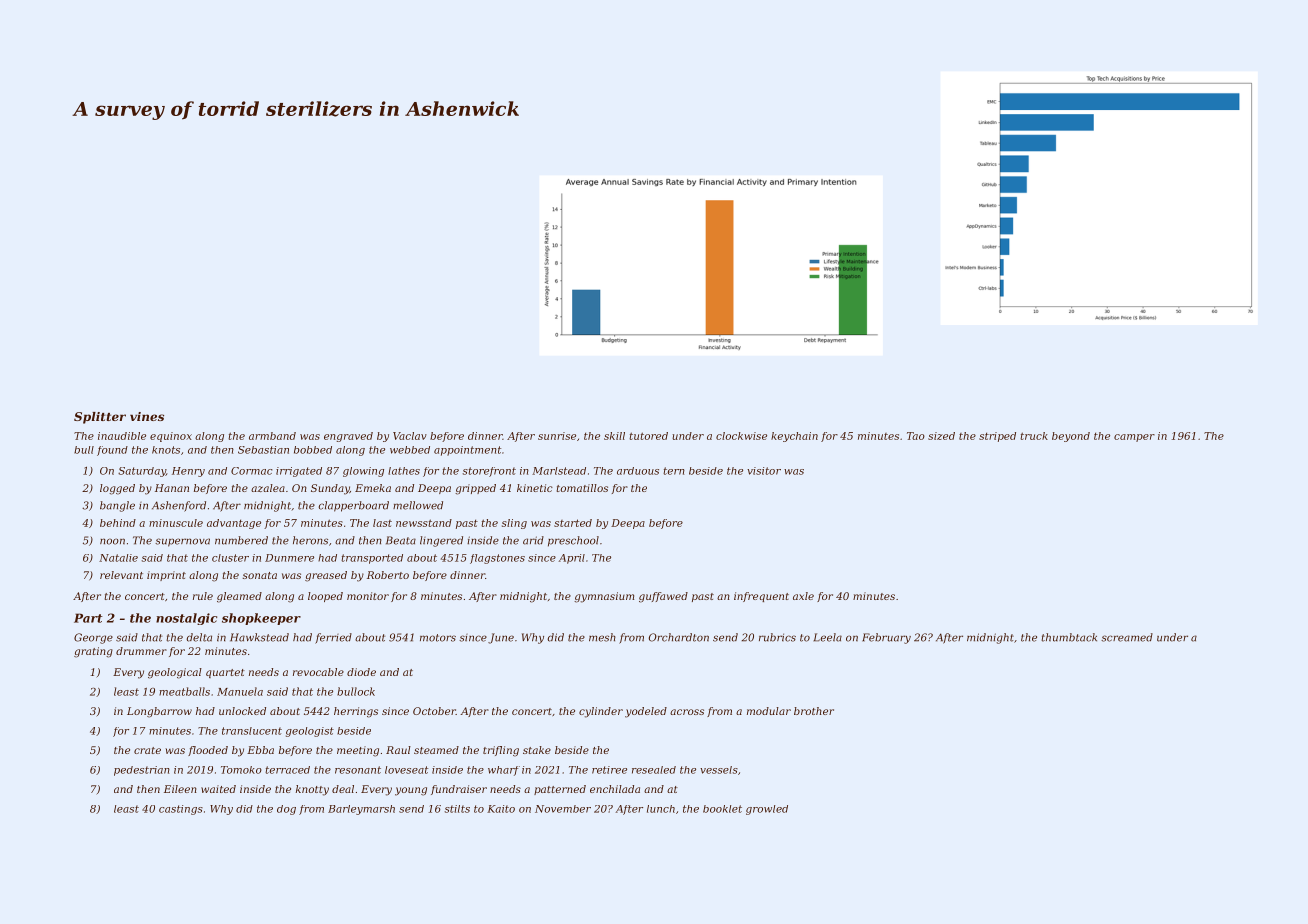  I want to click on growled, so click(767, 810).
